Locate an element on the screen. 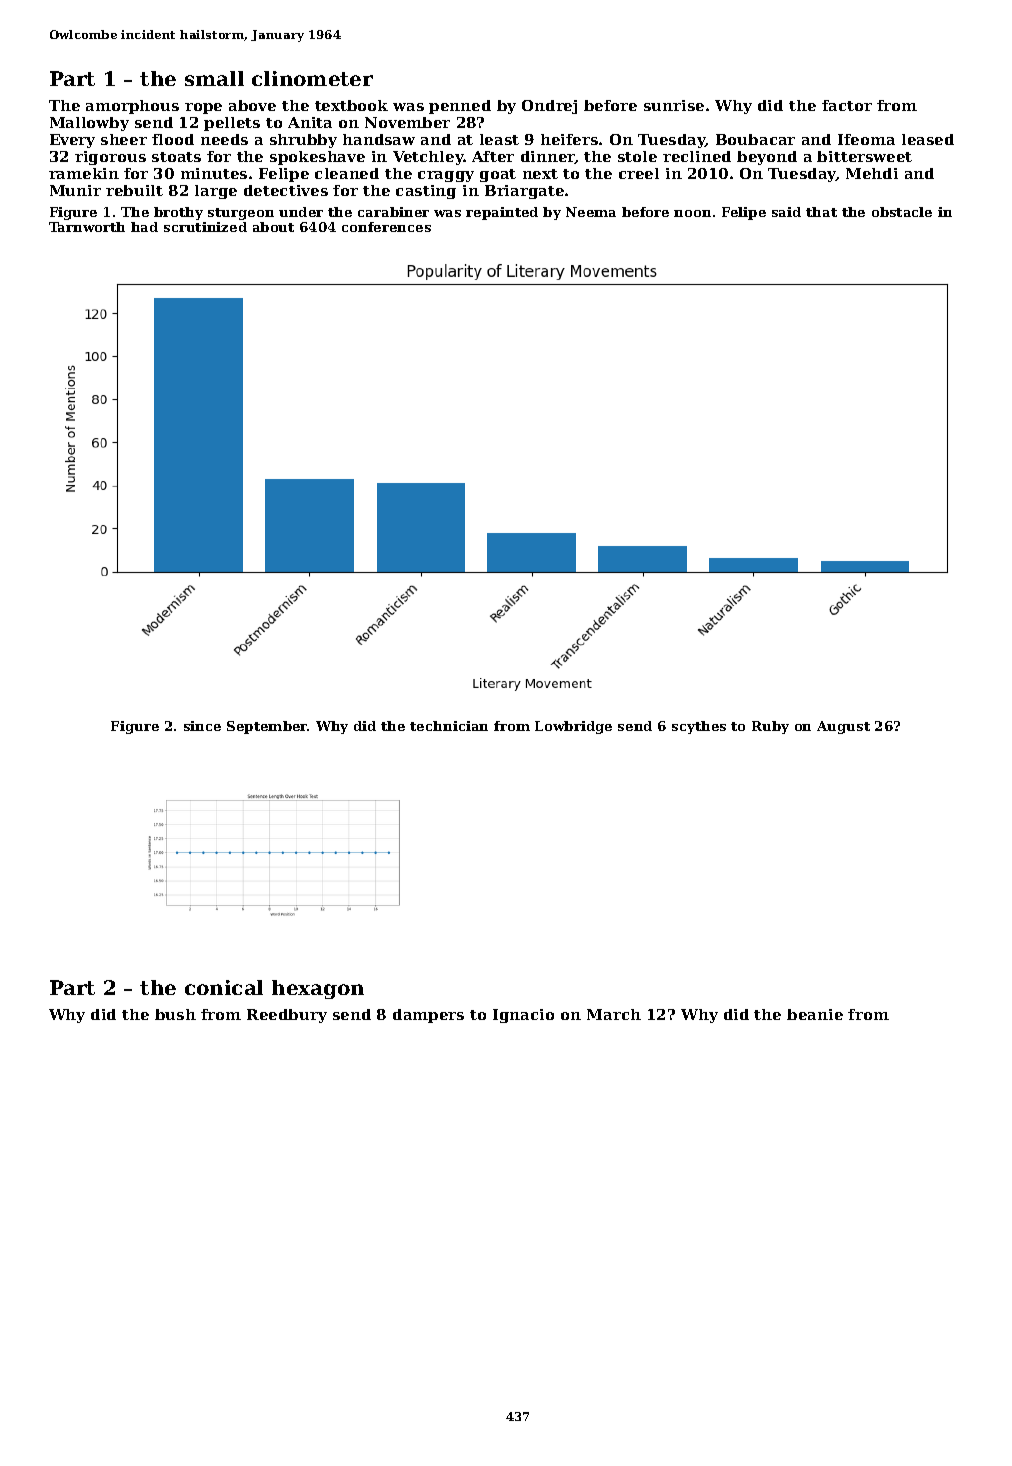  technician is located at coordinates (449, 726).
